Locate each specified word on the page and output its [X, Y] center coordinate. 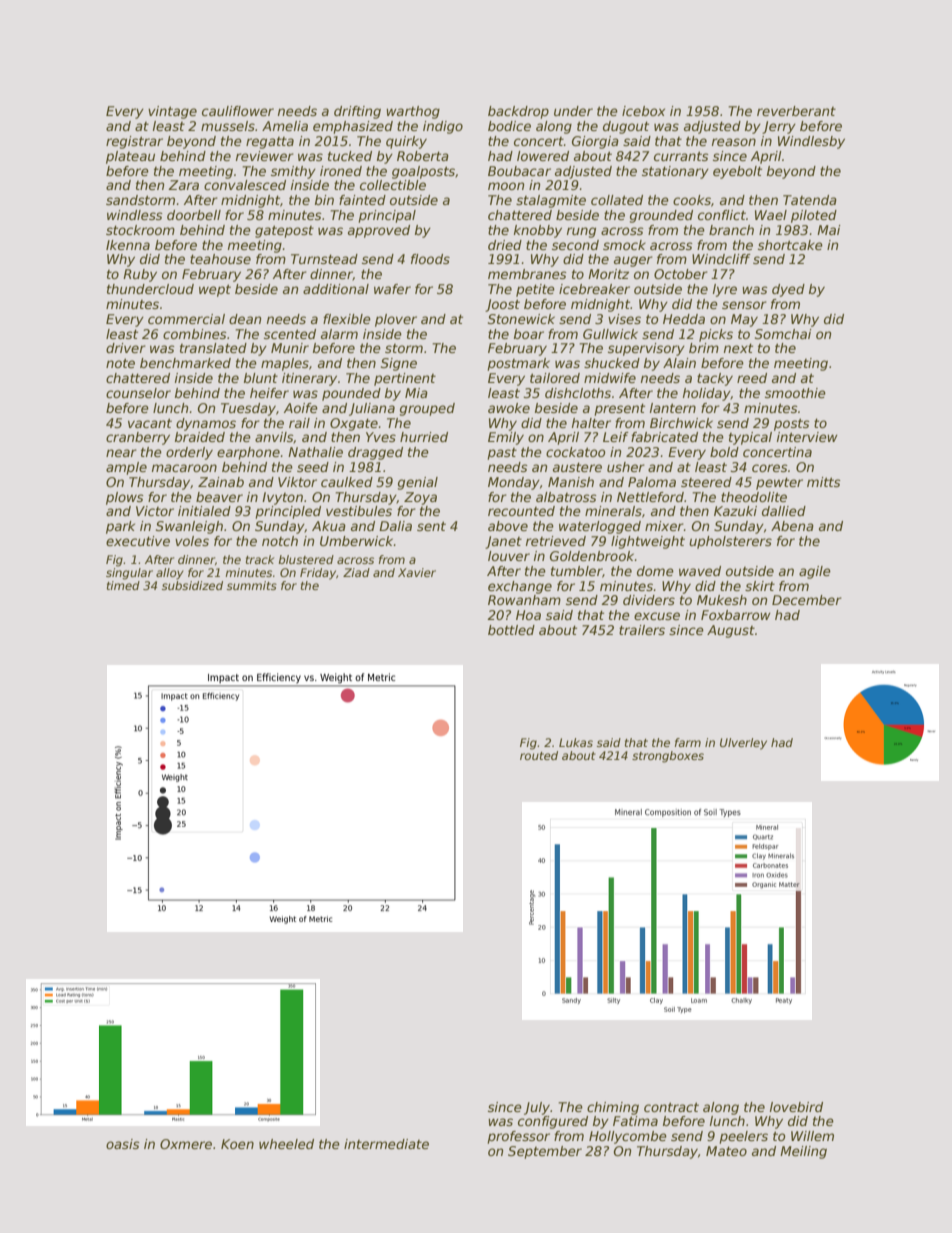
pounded [351, 394]
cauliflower [238, 111]
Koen [237, 1144]
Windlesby [811, 142]
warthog [413, 112]
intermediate [386, 1144]
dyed [788, 290]
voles [192, 541]
